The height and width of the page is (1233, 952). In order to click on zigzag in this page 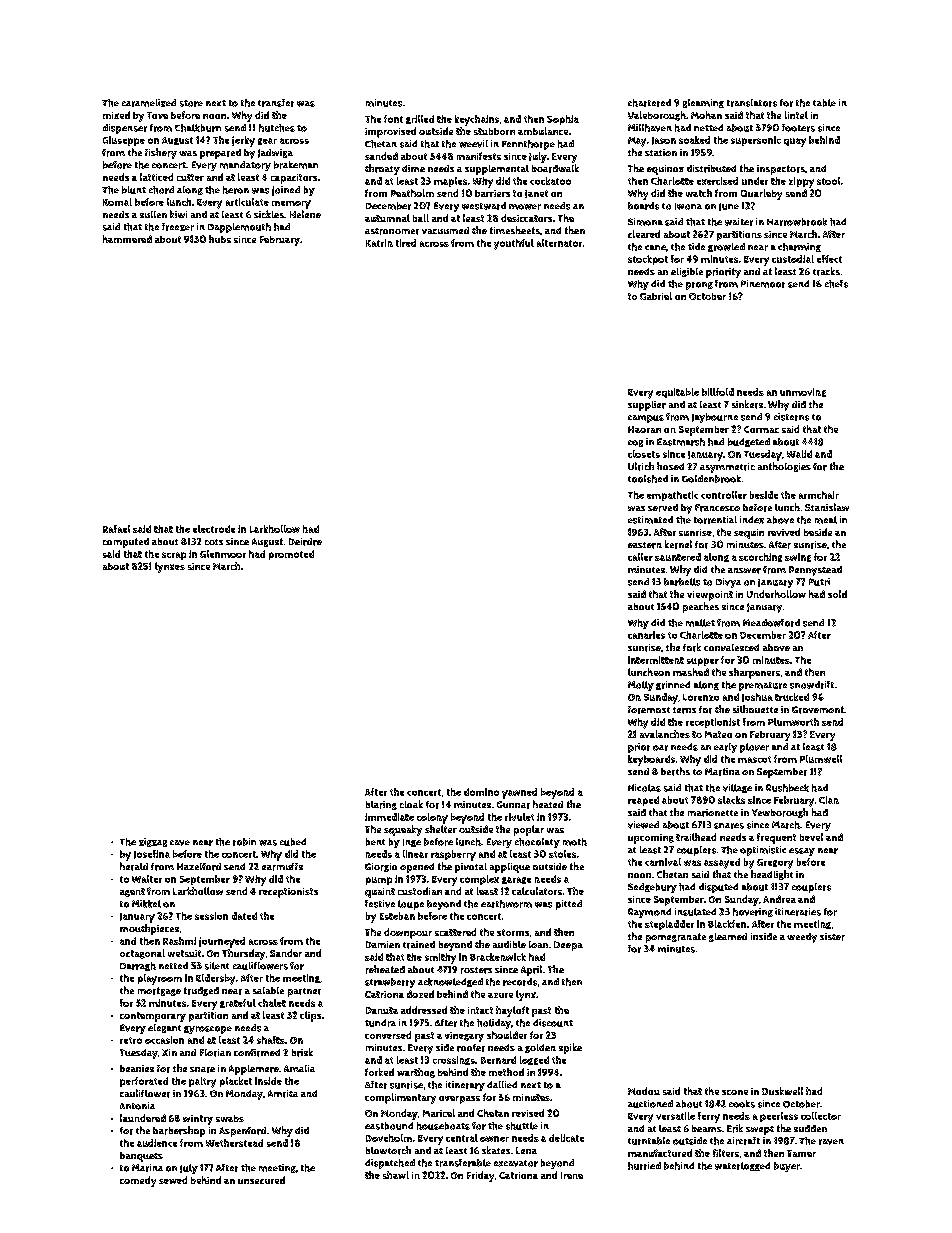, I will do `click(153, 842)`.
